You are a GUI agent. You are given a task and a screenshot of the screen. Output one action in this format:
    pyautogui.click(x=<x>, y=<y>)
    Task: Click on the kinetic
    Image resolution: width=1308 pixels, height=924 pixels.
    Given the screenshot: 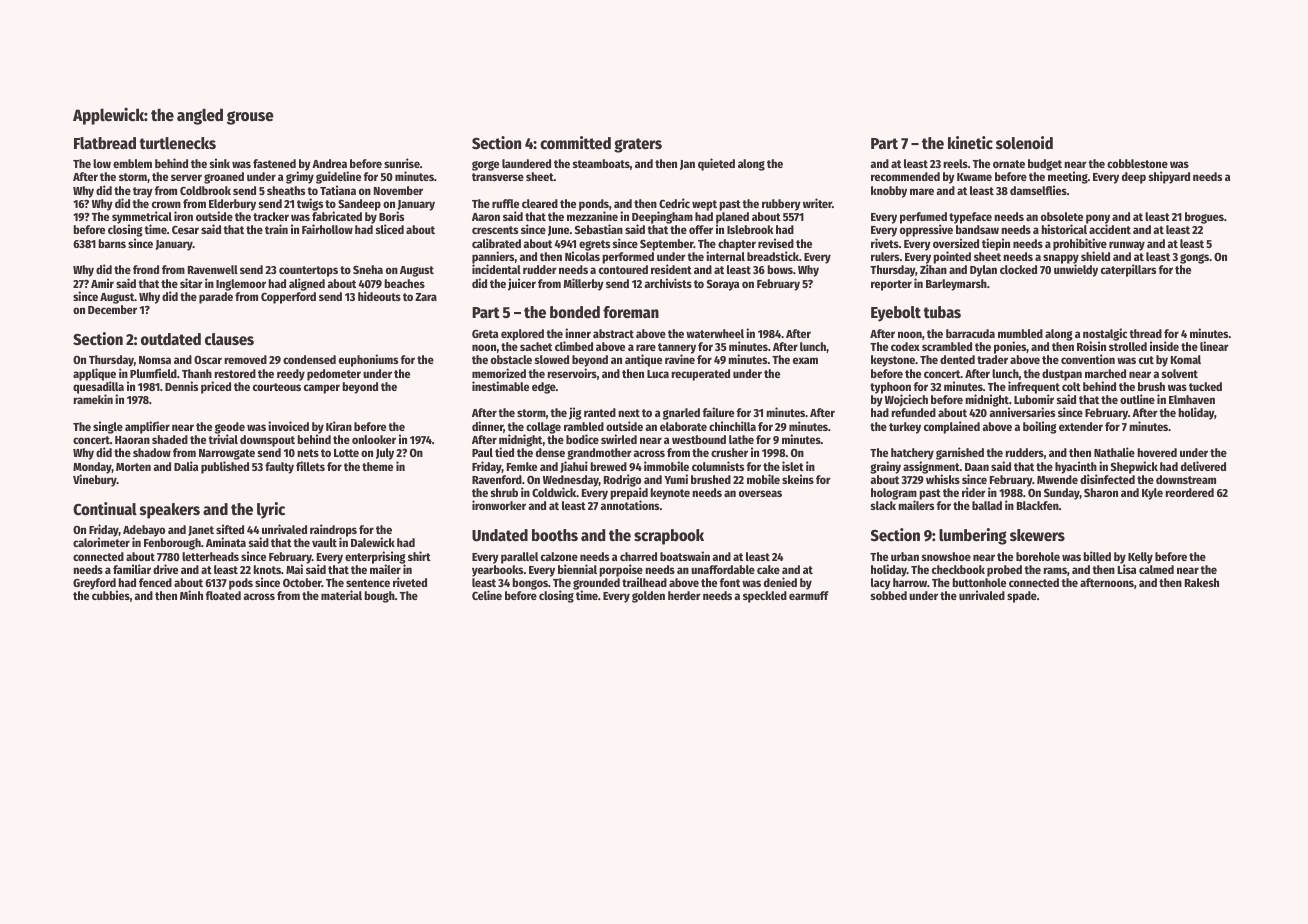 What is the action you would take?
    pyautogui.click(x=970, y=143)
